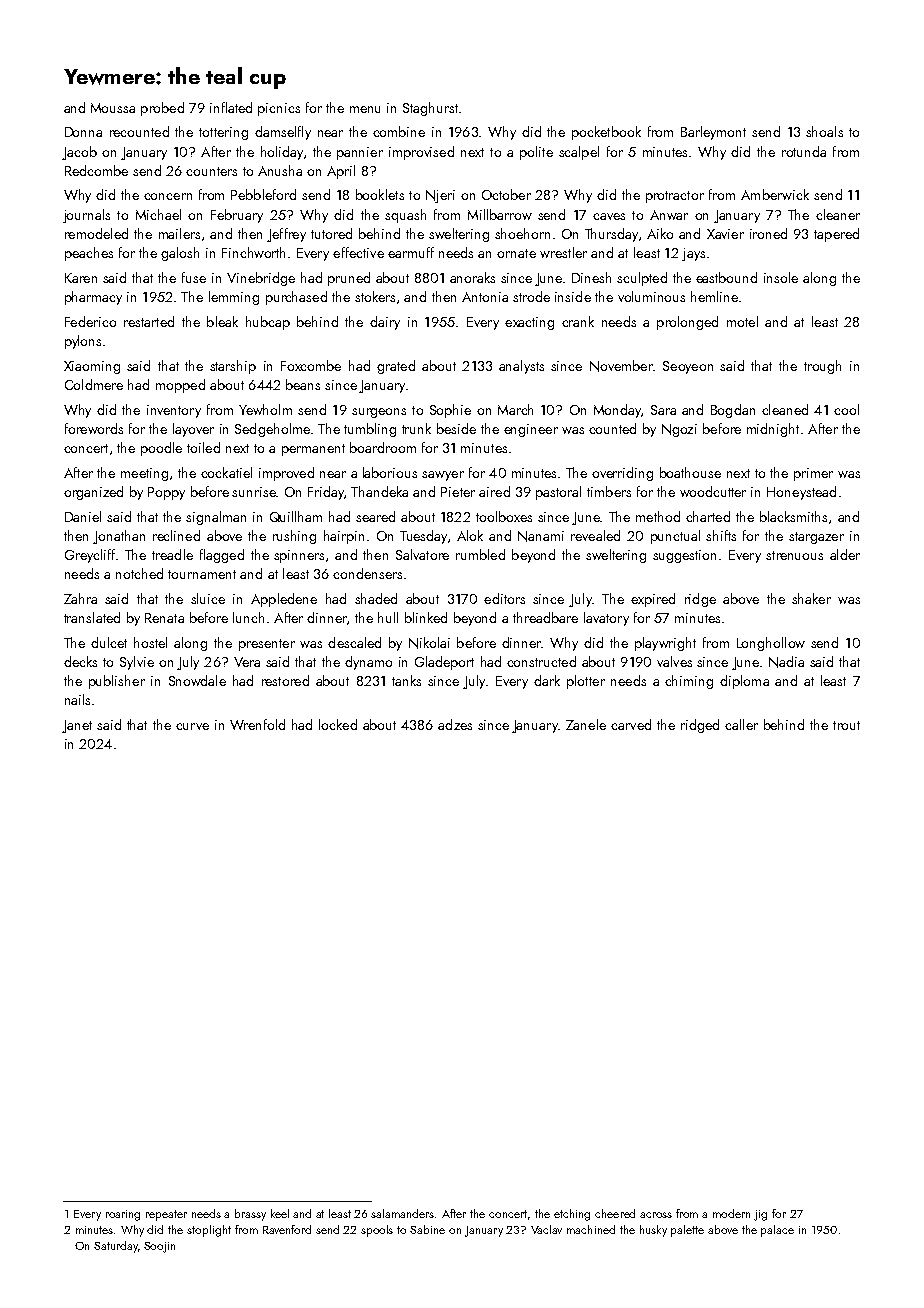 The height and width of the screenshot is (1308, 924). I want to click on ornate, so click(516, 253).
